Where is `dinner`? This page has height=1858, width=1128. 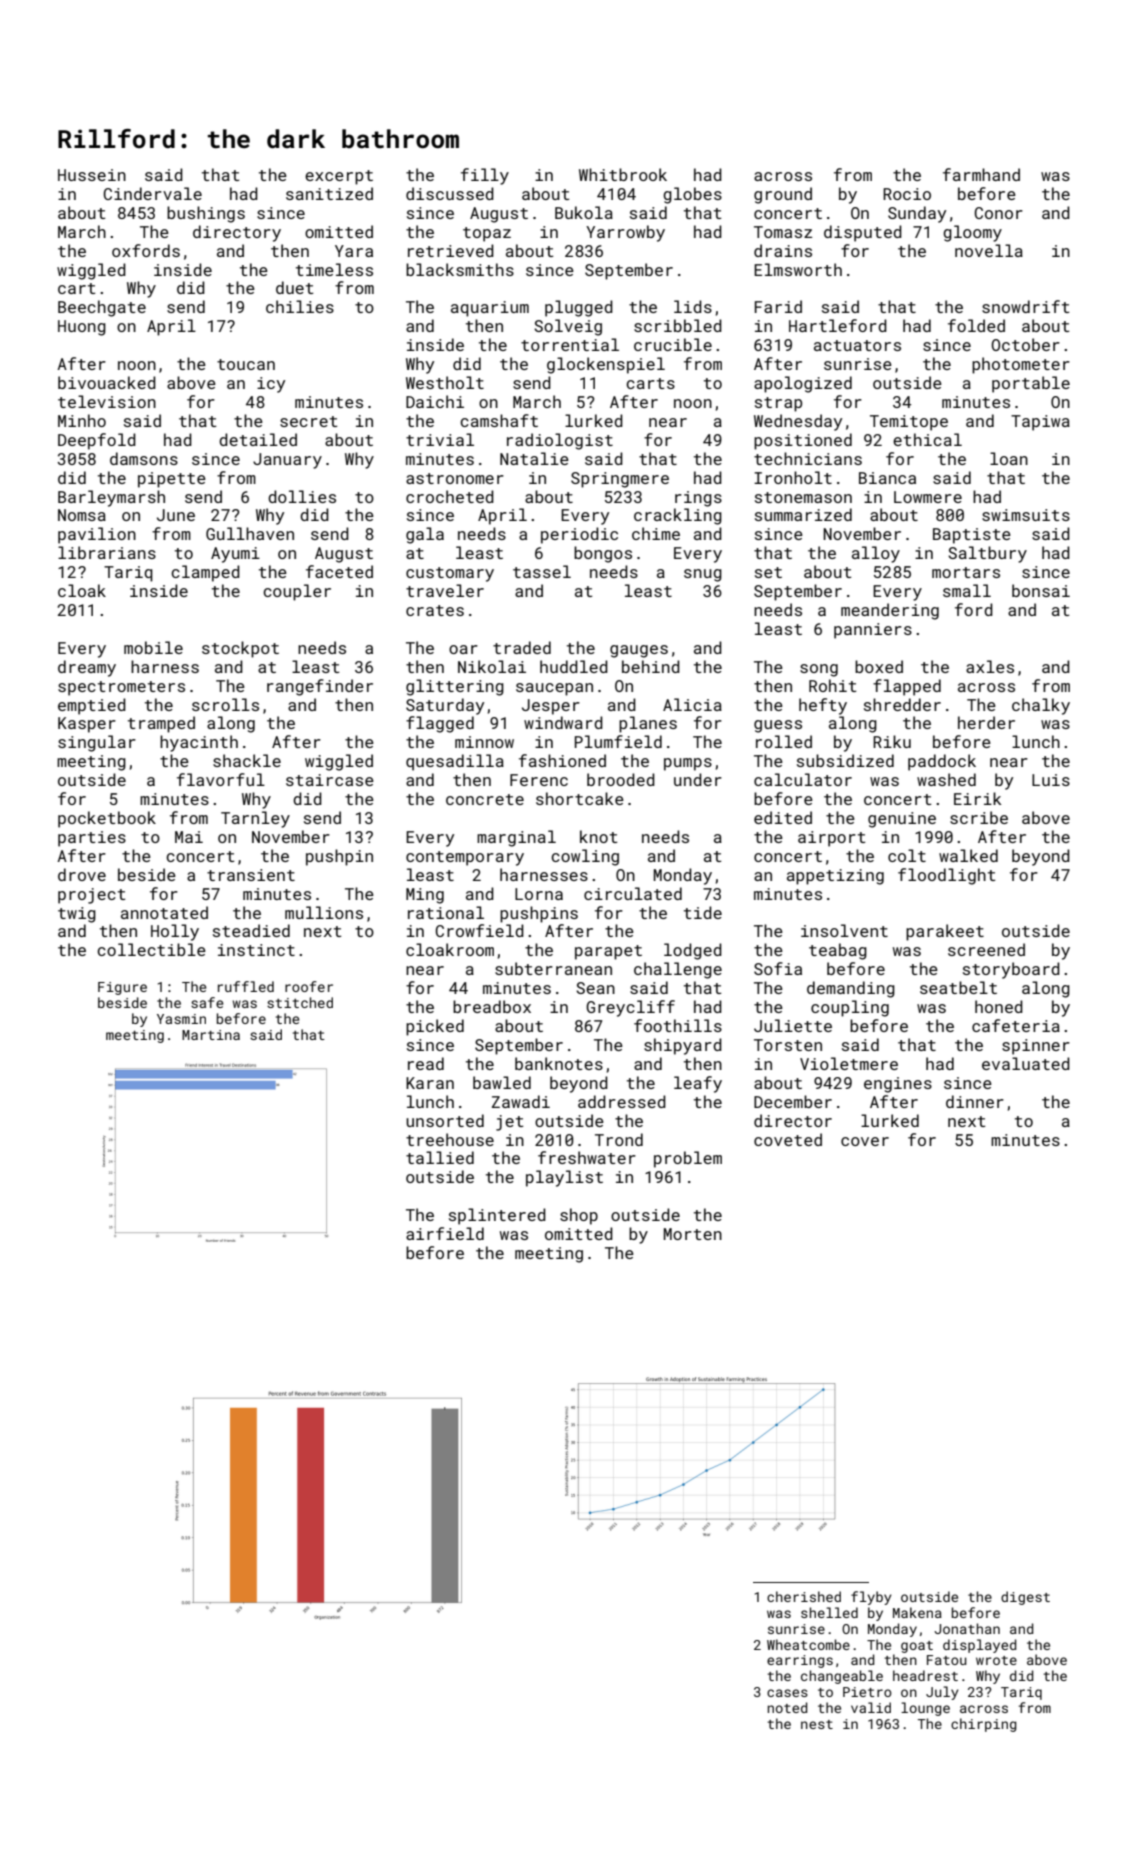 dinner is located at coordinates (975, 1101).
